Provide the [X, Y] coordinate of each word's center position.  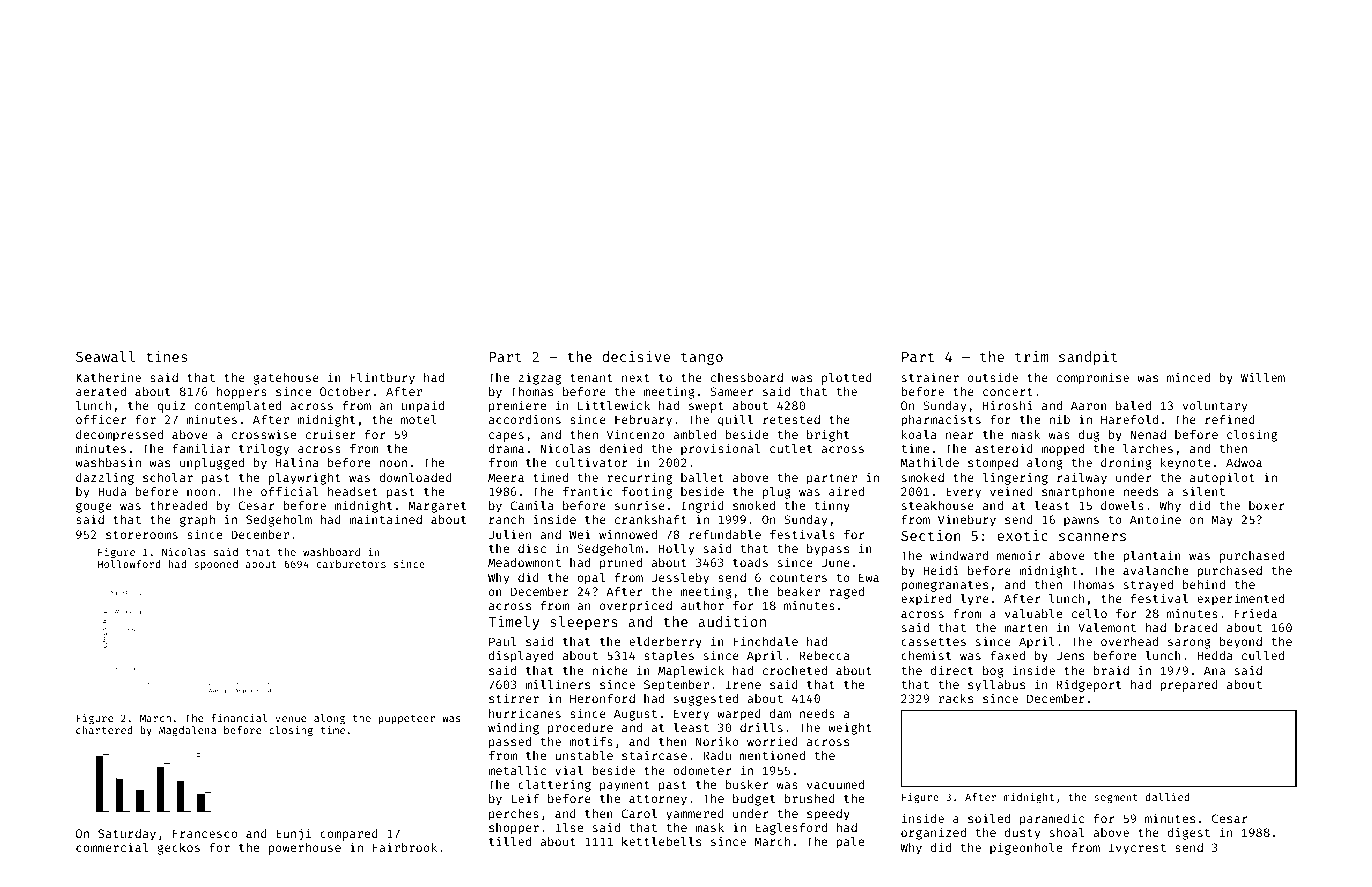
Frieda [1256, 613]
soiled [989, 818]
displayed [521, 656]
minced [1188, 377]
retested [791, 419]
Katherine [108, 377]
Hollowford [129, 564]
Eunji [293, 834]
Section [931, 535]
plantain [1152, 556]
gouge [94, 508]
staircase [654, 755]
